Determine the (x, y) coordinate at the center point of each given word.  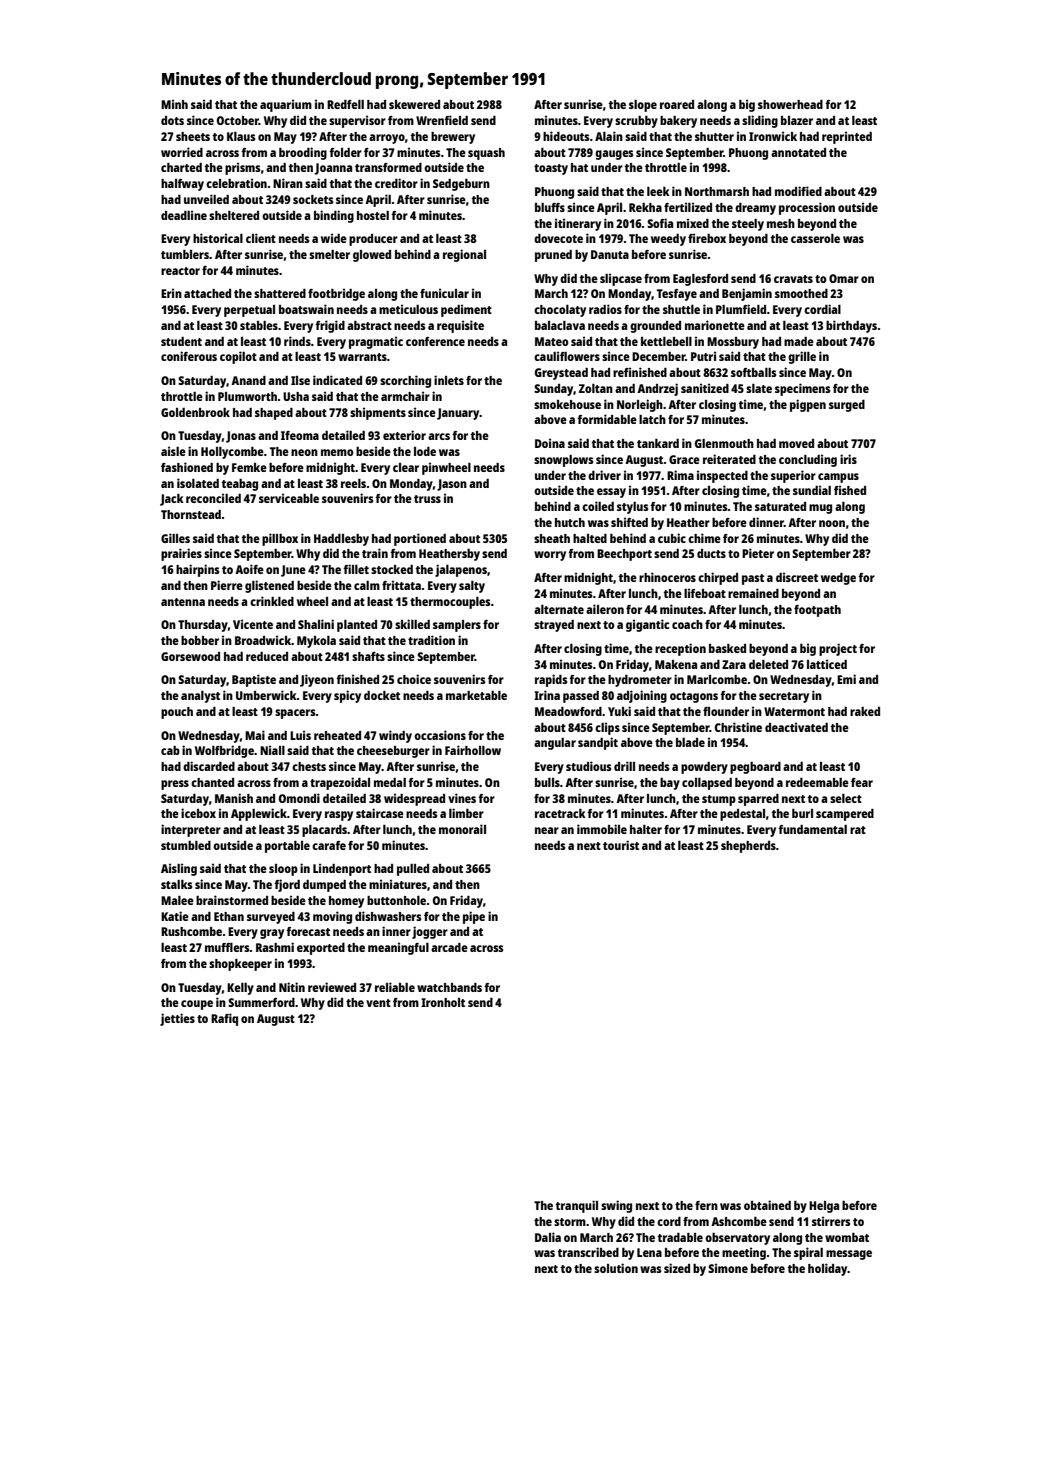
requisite (460, 326)
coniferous (189, 356)
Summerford (261, 1002)
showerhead (790, 104)
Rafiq (224, 1019)
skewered (414, 104)
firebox (707, 238)
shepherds (748, 847)
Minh (174, 104)
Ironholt (443, 1002)
